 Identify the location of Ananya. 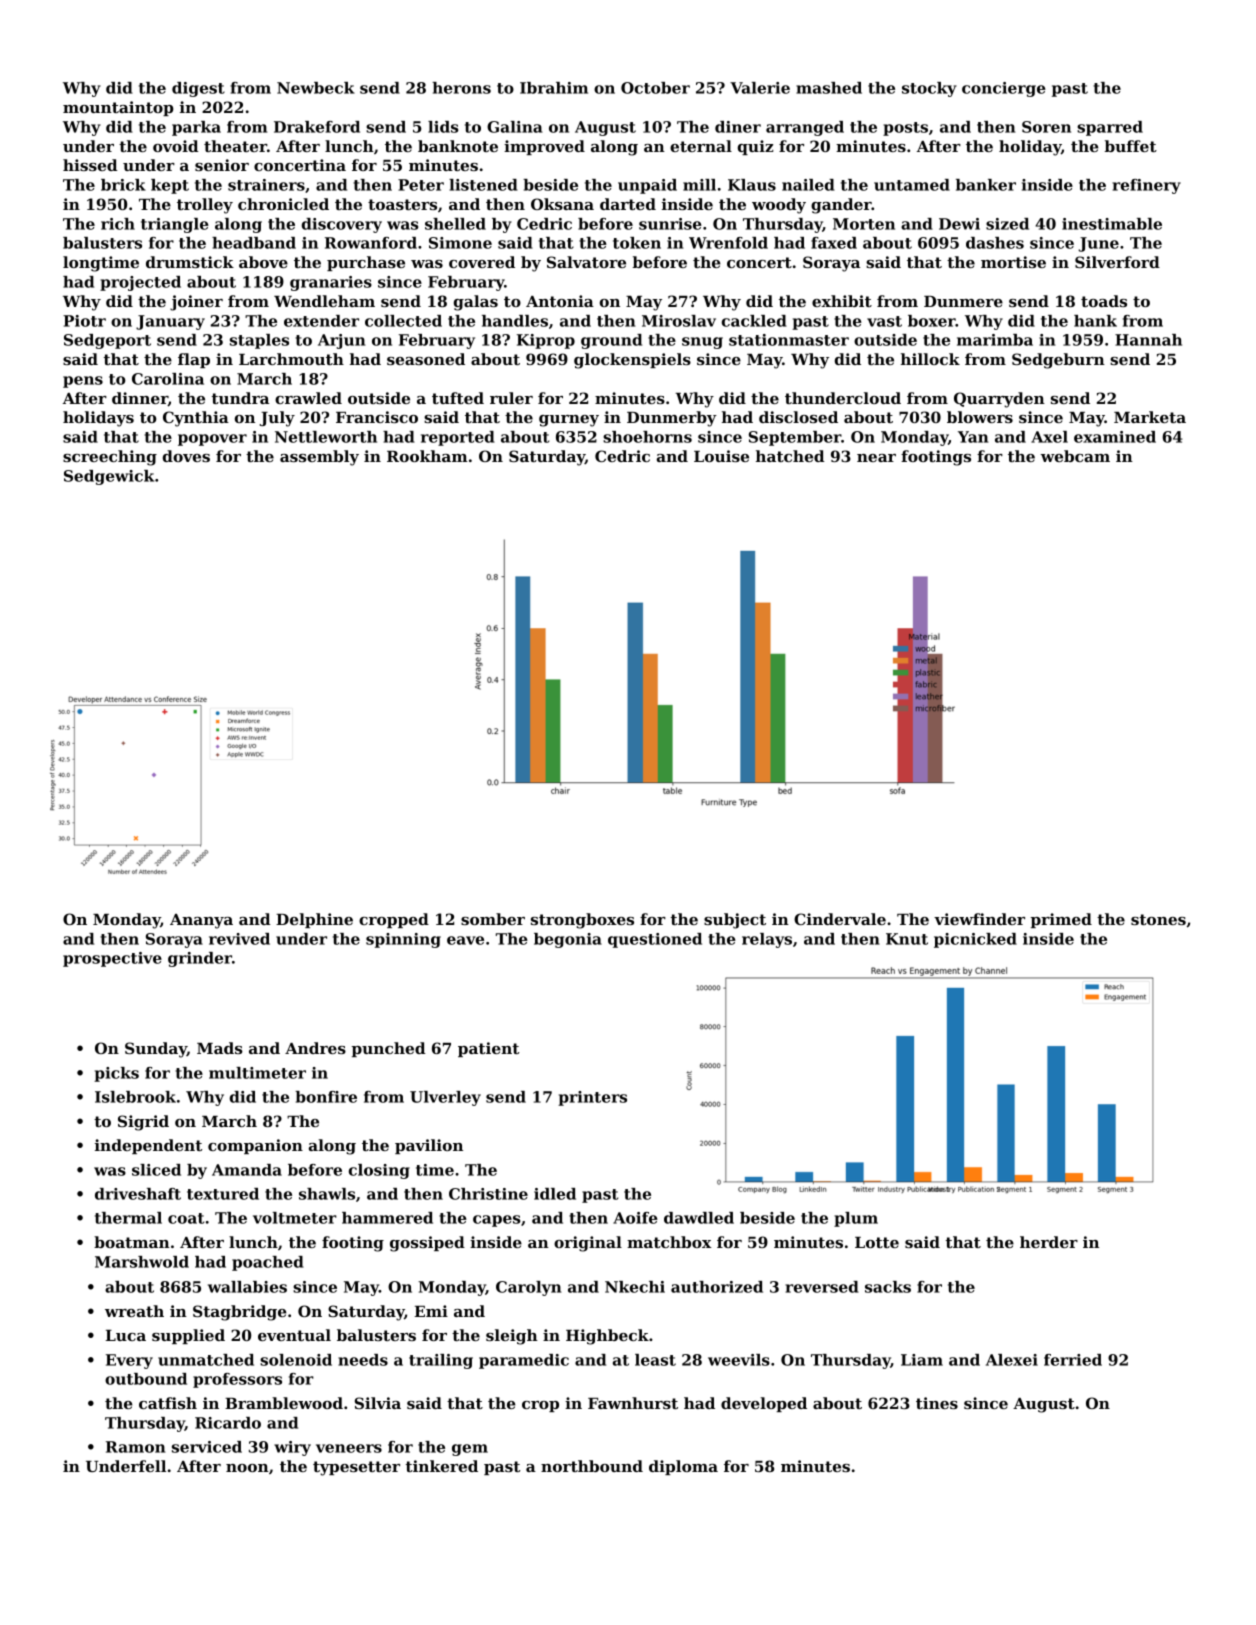
(201, 921).
